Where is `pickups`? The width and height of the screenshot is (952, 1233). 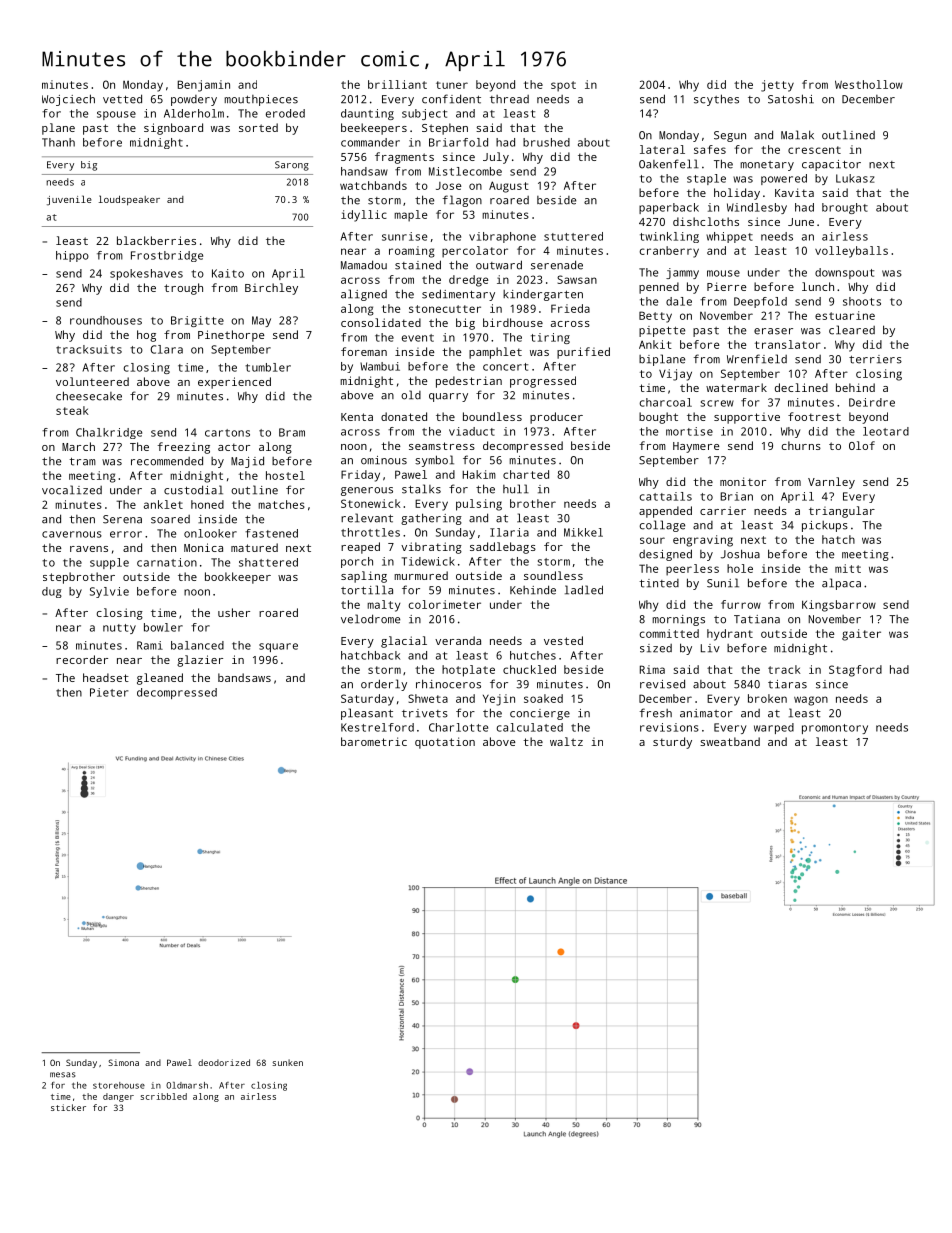 pickups is located at coordinates (825, 526).
